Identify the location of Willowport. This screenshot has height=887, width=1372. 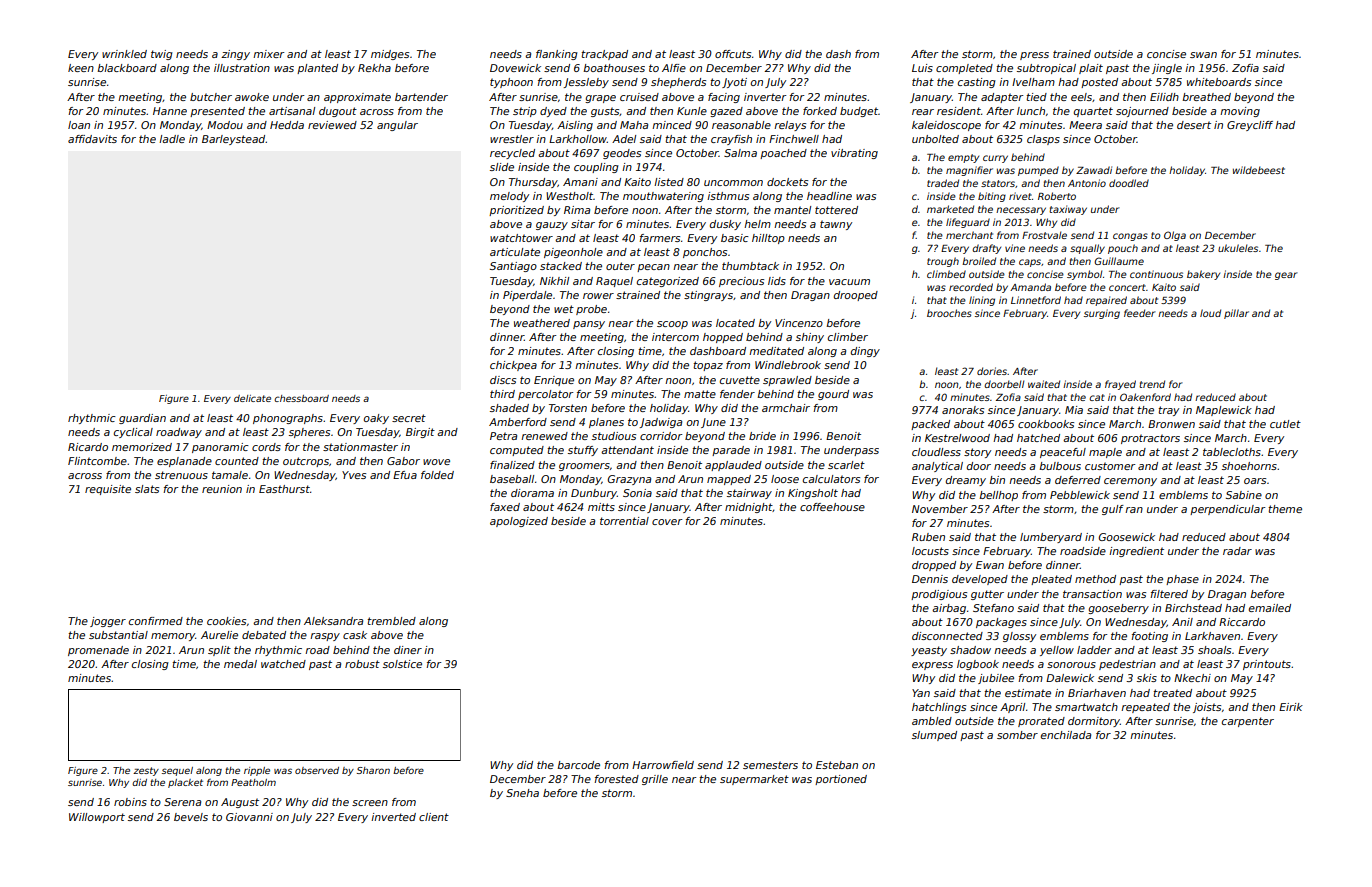
(97, 818).
